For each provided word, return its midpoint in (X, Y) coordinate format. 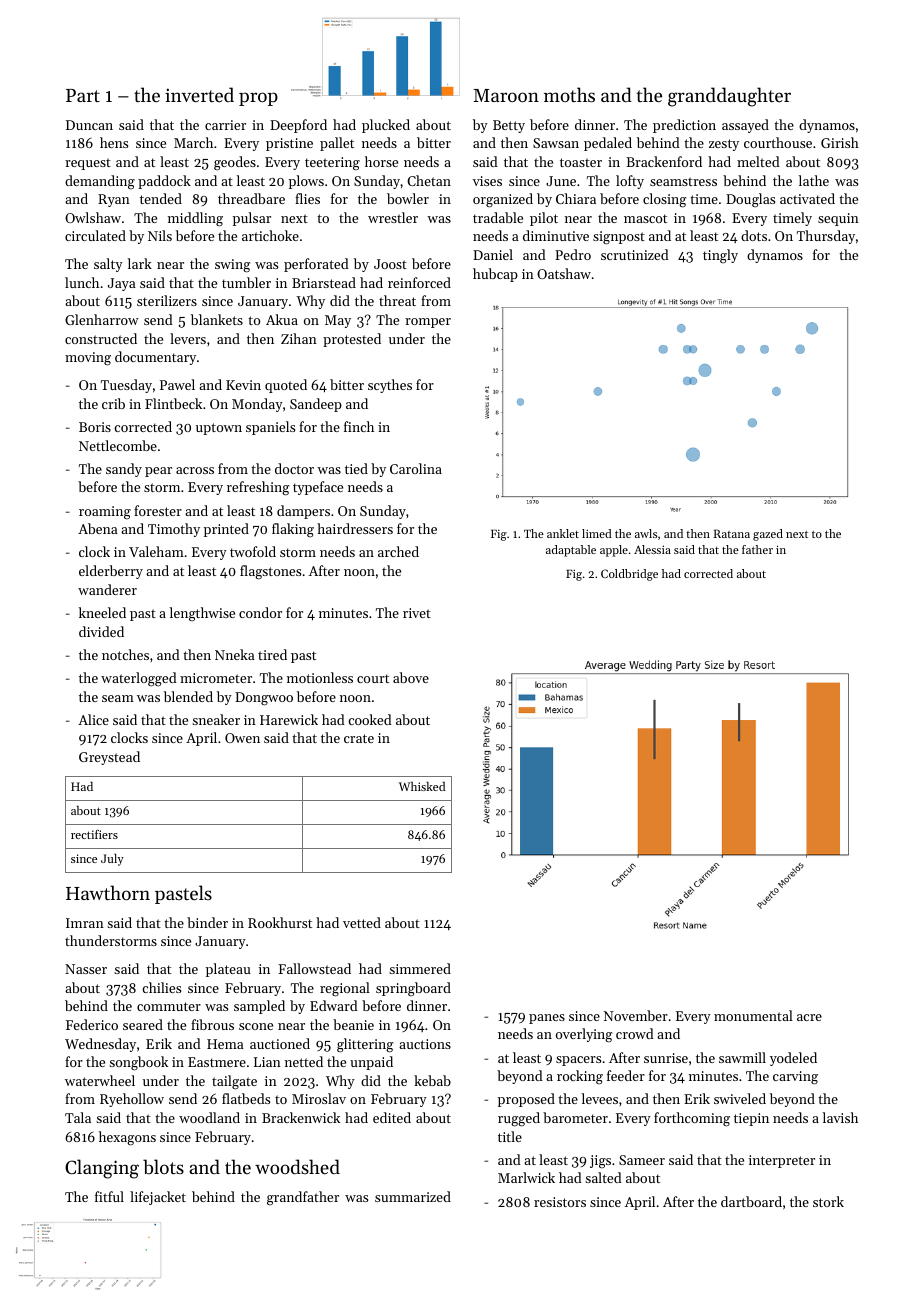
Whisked (422, 786)
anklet (563, 533)
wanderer (107, 589)
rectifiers (94, 834)
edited (392, 1117)
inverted (199, 94)
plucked (386, 126)
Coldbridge (629, 575)
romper (428, 323)
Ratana (732, 533)
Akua (282, 319)
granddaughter (729, 97)
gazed (768, 535)
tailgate (234, 1082)
